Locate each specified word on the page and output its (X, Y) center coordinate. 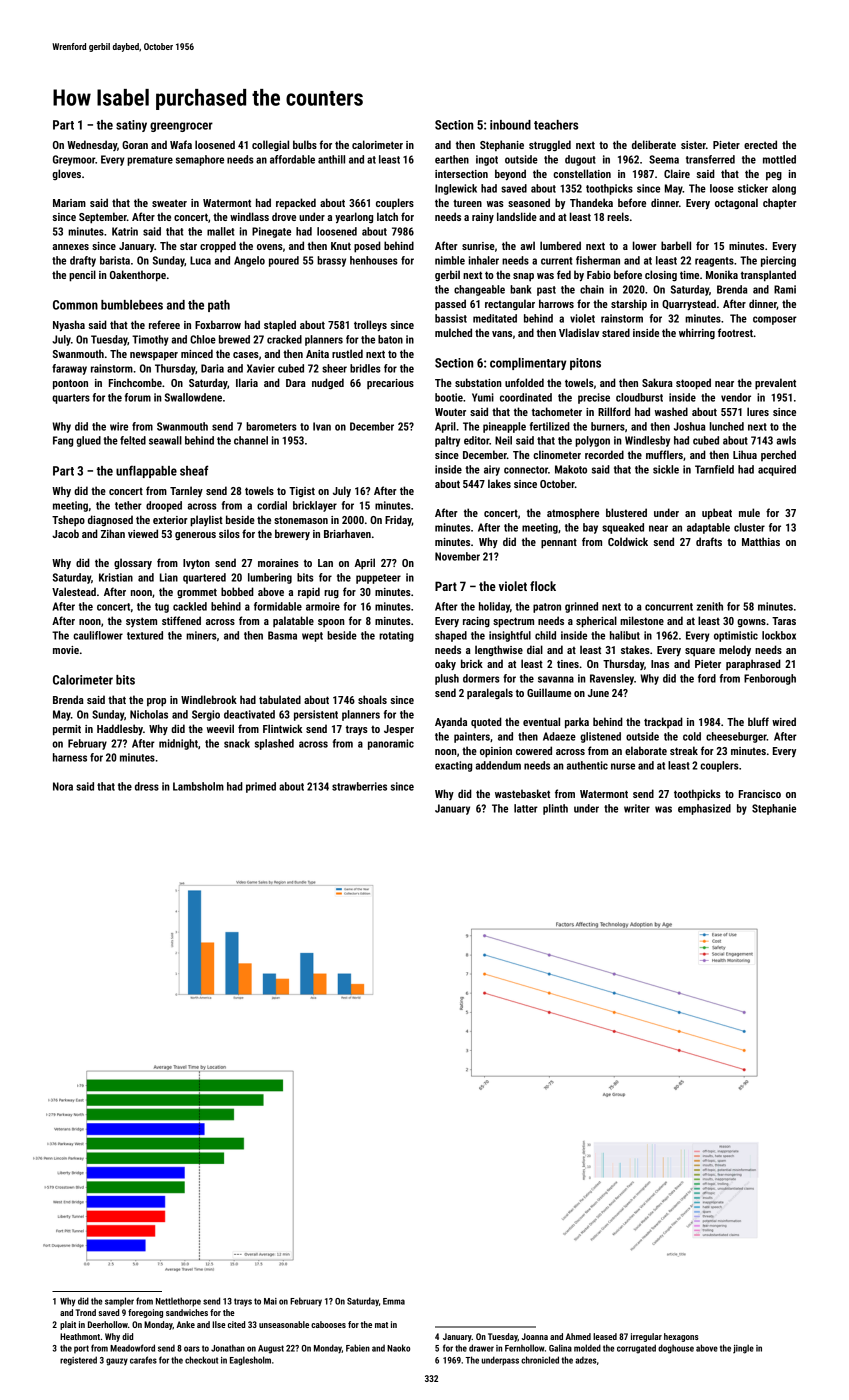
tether (128, 505)
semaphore (200, 160)
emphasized (704, 809)
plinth (555, 809)
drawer (481, 1348)
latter (526, 808)
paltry (447, 441)
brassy (331, 261)
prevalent (775, 384)
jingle (743, 1349)
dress (147, 786)
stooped (693, 384)
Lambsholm (198, 786)
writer (637, 808)
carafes (143, 1360)
